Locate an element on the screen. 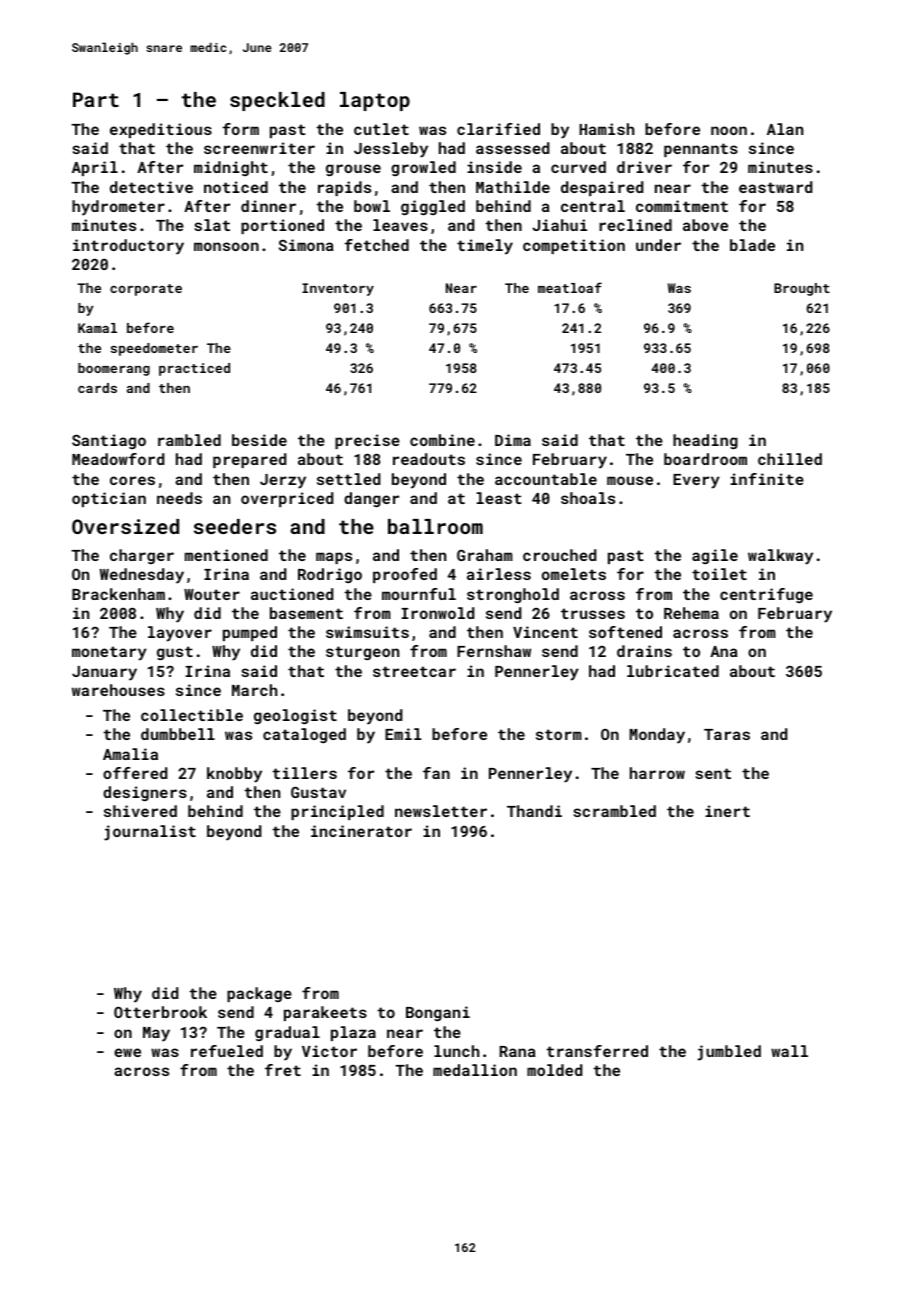 This screenshot has height=1316, width=908. shivered is located at coordinates (140, 811).
